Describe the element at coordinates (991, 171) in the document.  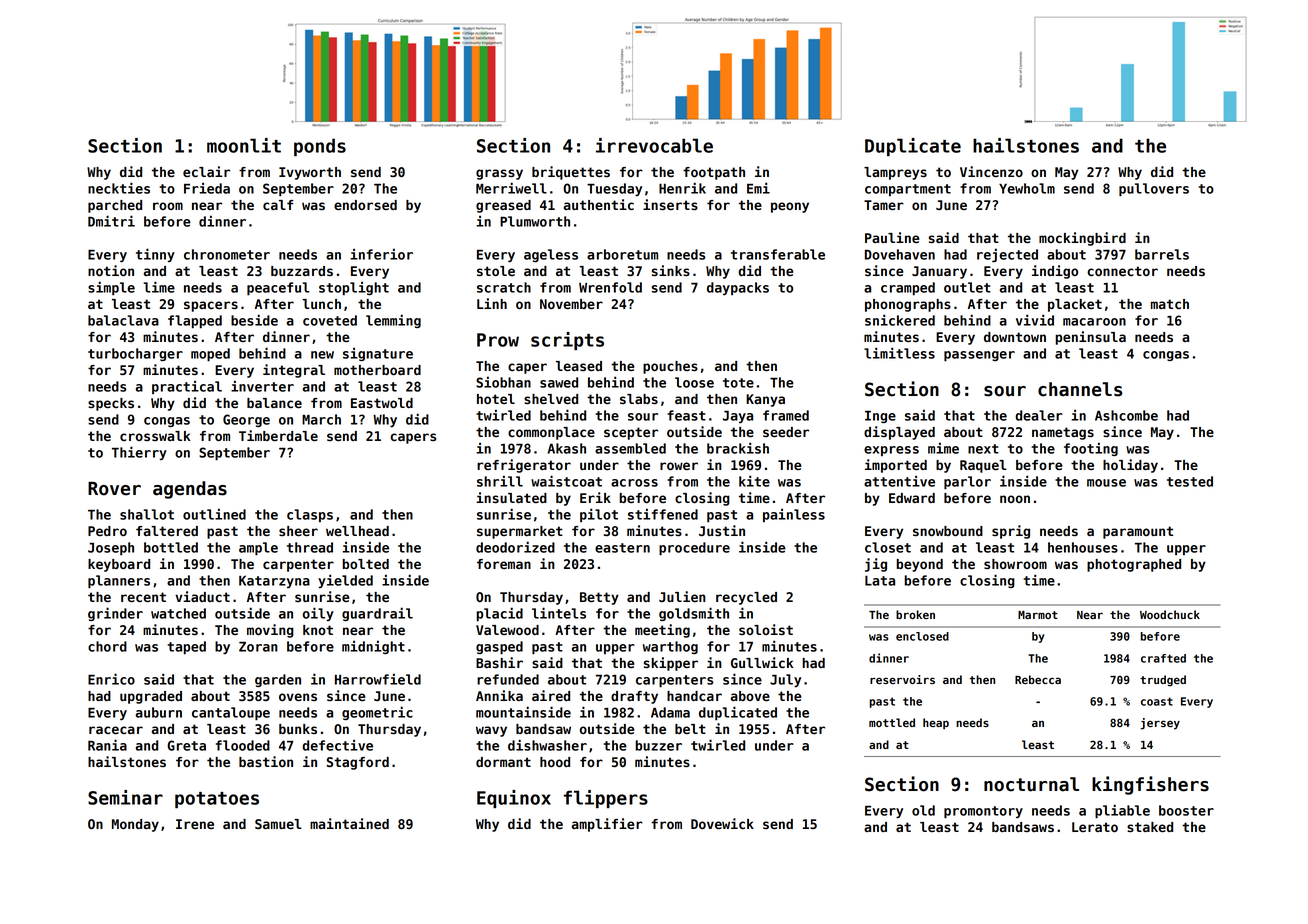
I see `Vincenzo` at that location.
